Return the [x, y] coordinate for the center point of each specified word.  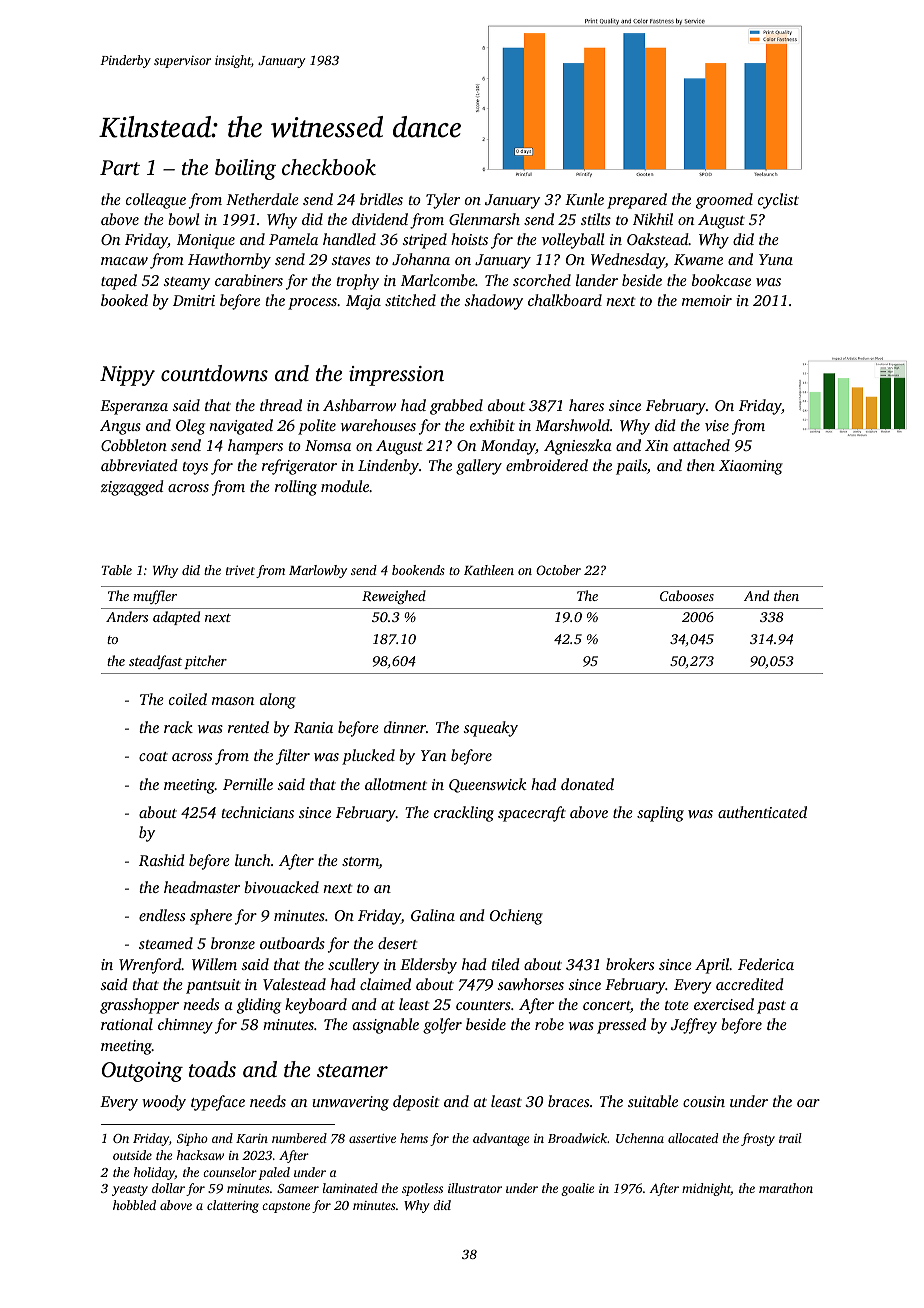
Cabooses [687, 595]
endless [162, 915]
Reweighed [394, 597]
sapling [660, 814]
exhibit [492, 425]
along [278, 701]
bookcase [721, 280]
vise [717, 425]
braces [568, 1101]
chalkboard [565, 300]
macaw [124, 261]
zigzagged [132, 488]
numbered [299, 1138]
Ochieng [516, 917]
